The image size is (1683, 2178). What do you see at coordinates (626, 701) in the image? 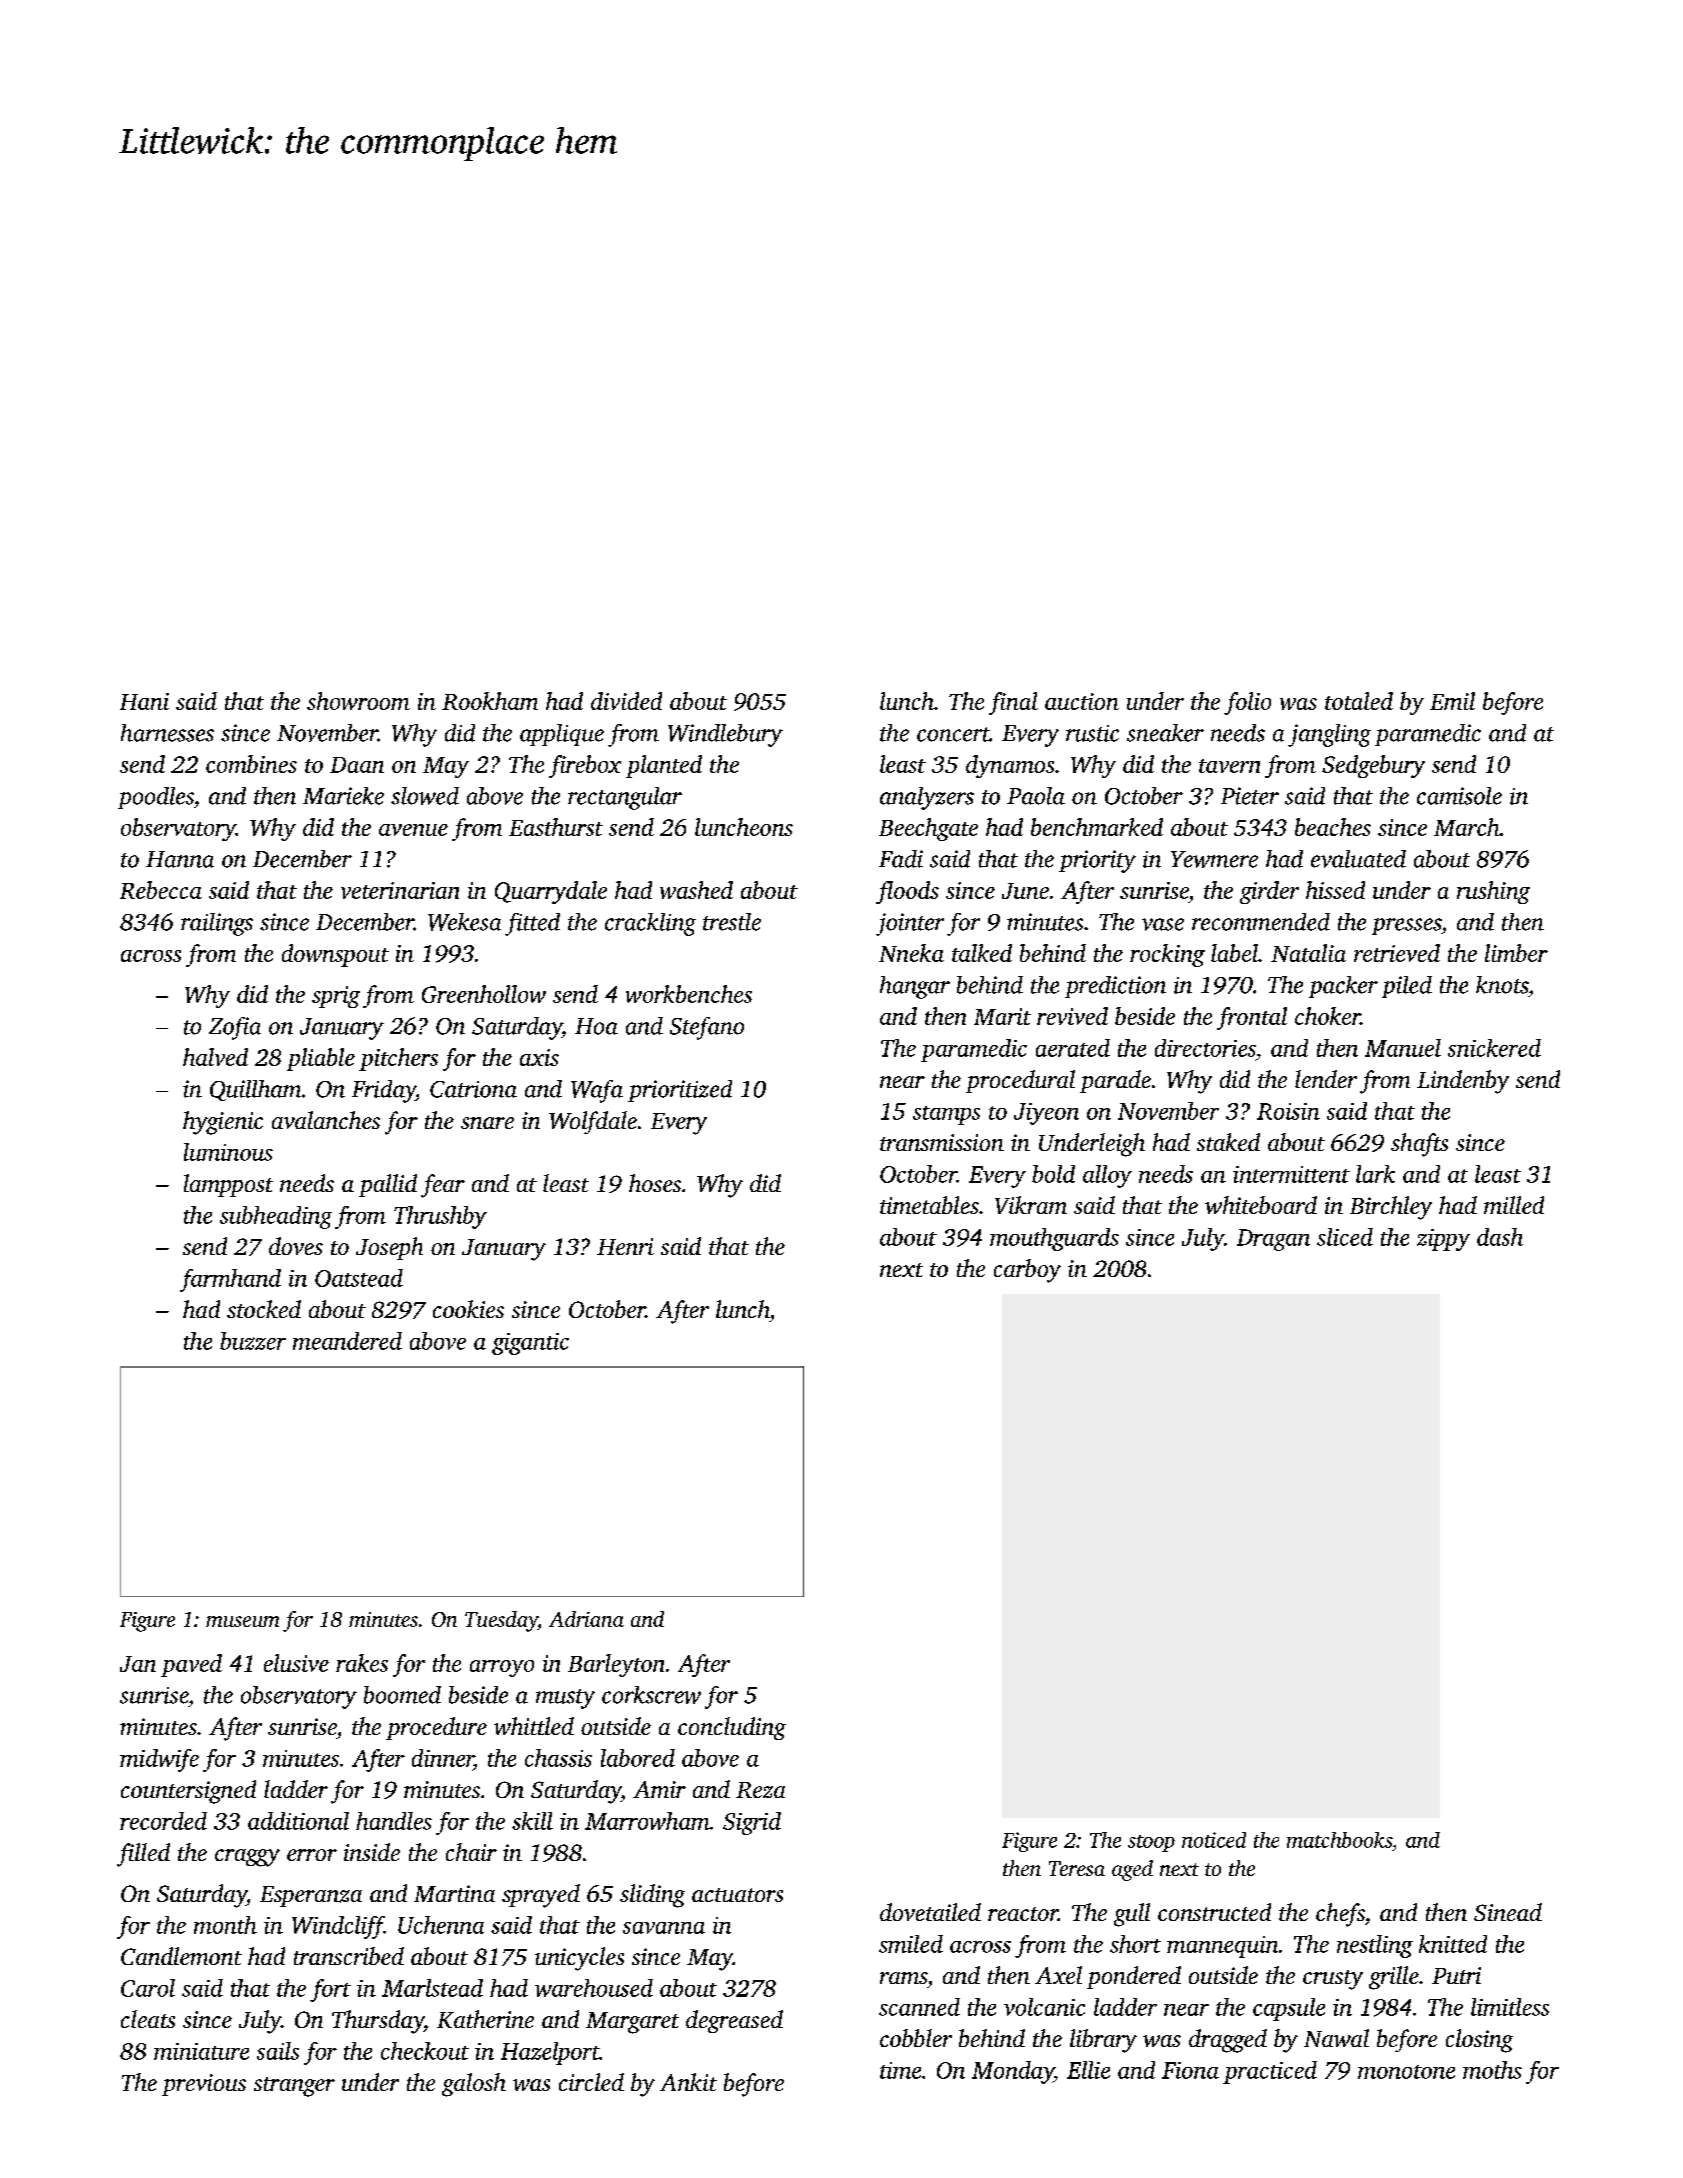
I see `divided` at bounding box center [626, 701].
